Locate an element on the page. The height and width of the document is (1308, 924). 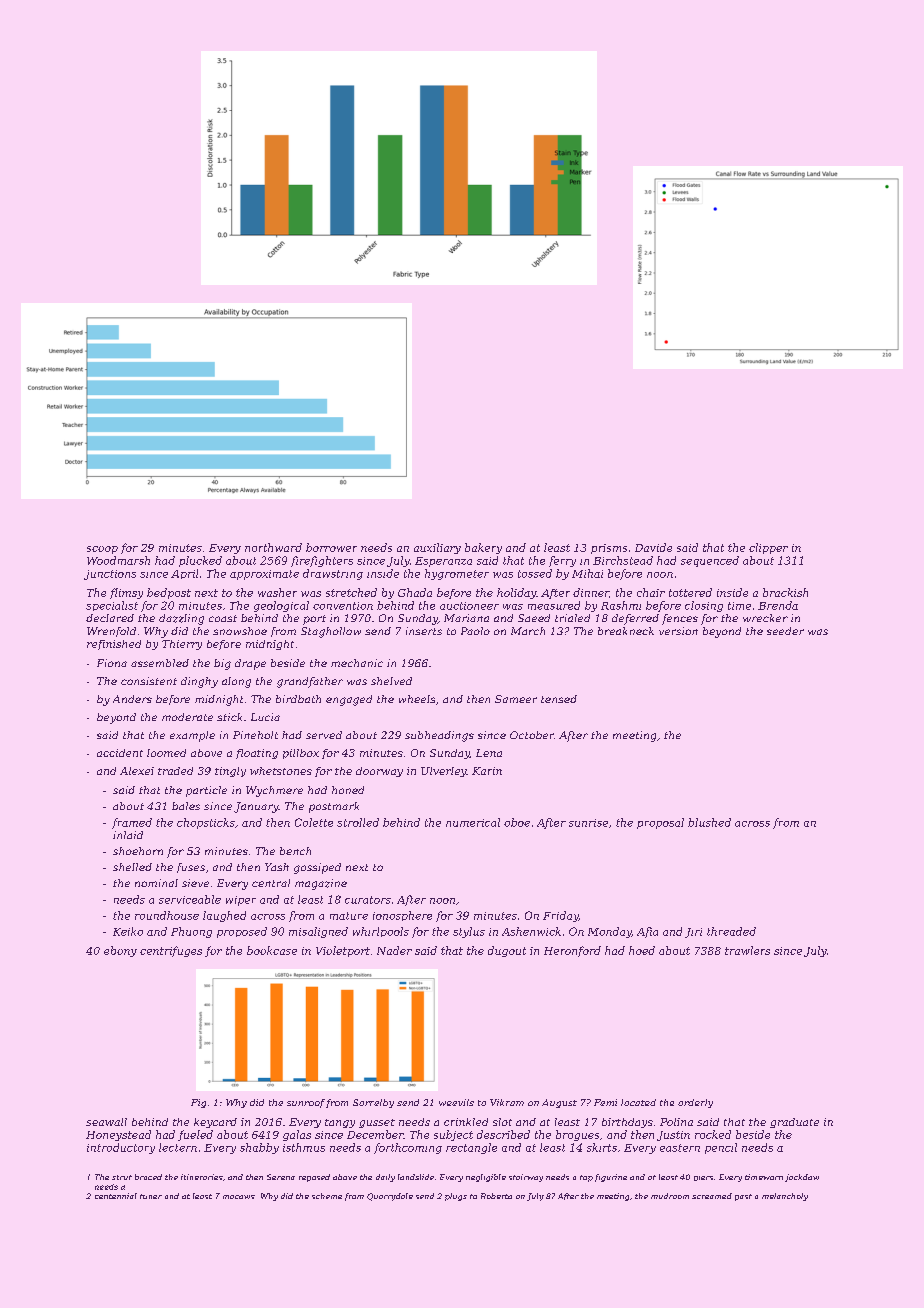
trawlers is located at coordinates (747, 950).
